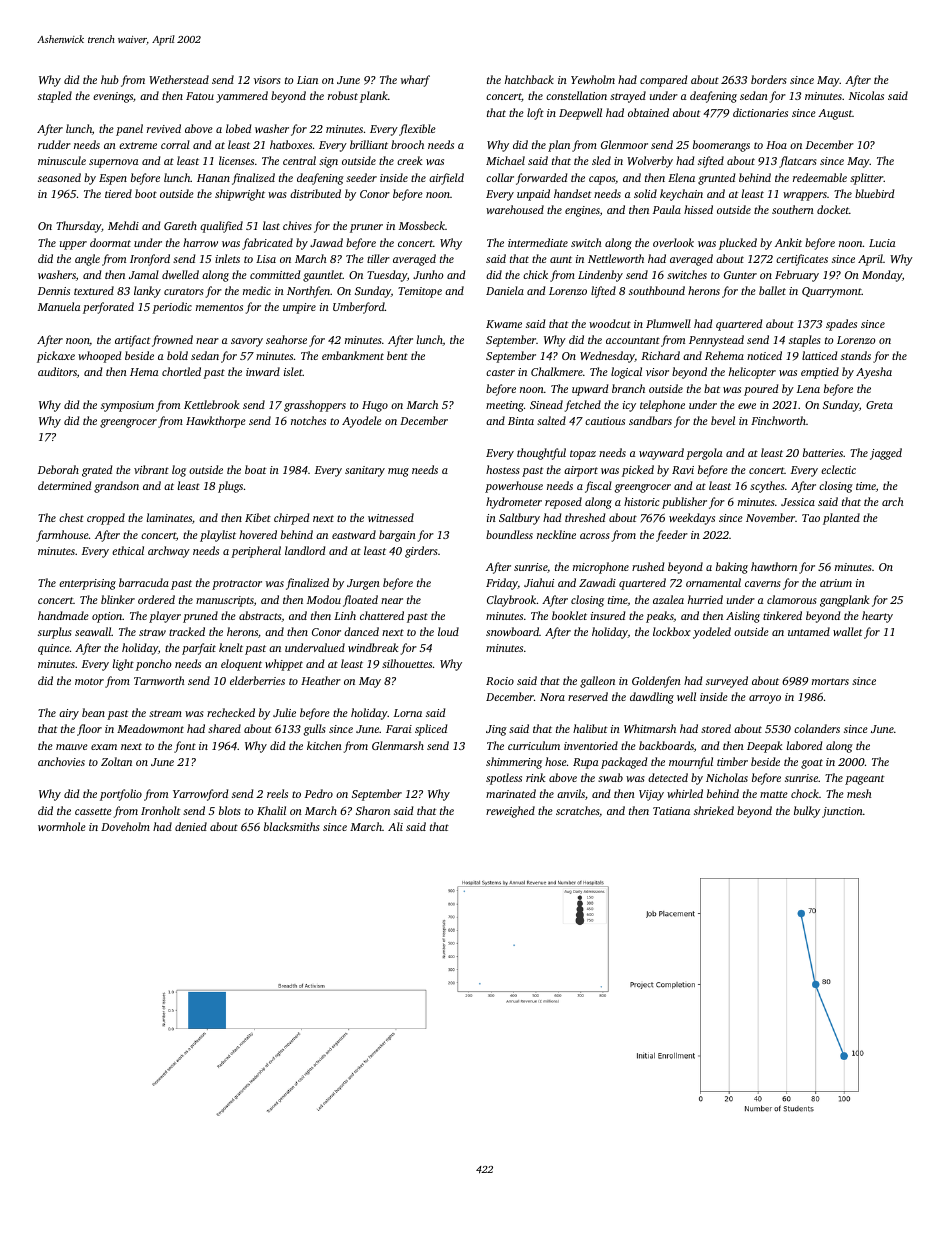  Describe the element at coordinates (593, 79) in the screenshot. I see `Yewholm` at that location.
